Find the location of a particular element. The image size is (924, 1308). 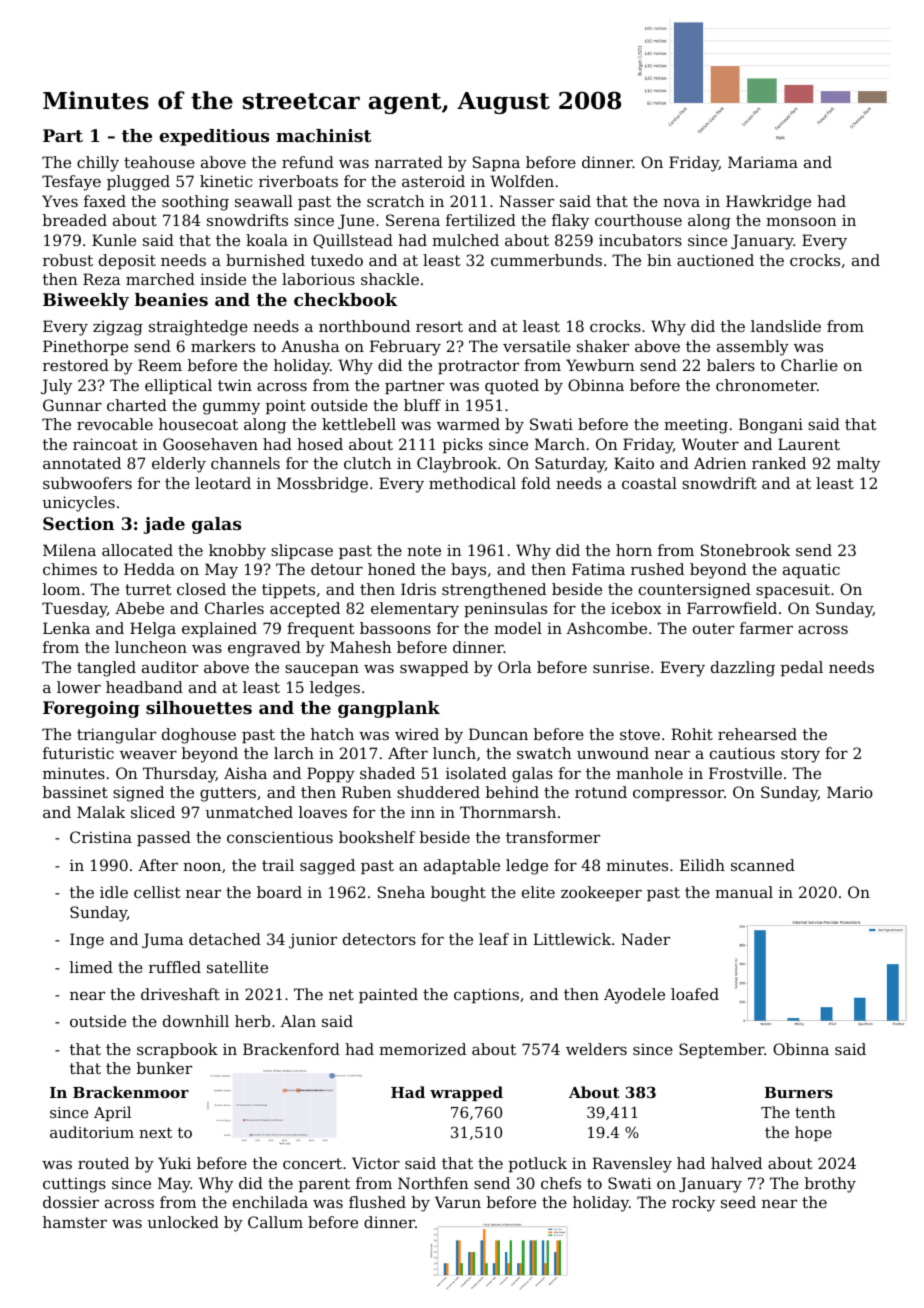

wrapped is located at coordinates (466, 1093).
